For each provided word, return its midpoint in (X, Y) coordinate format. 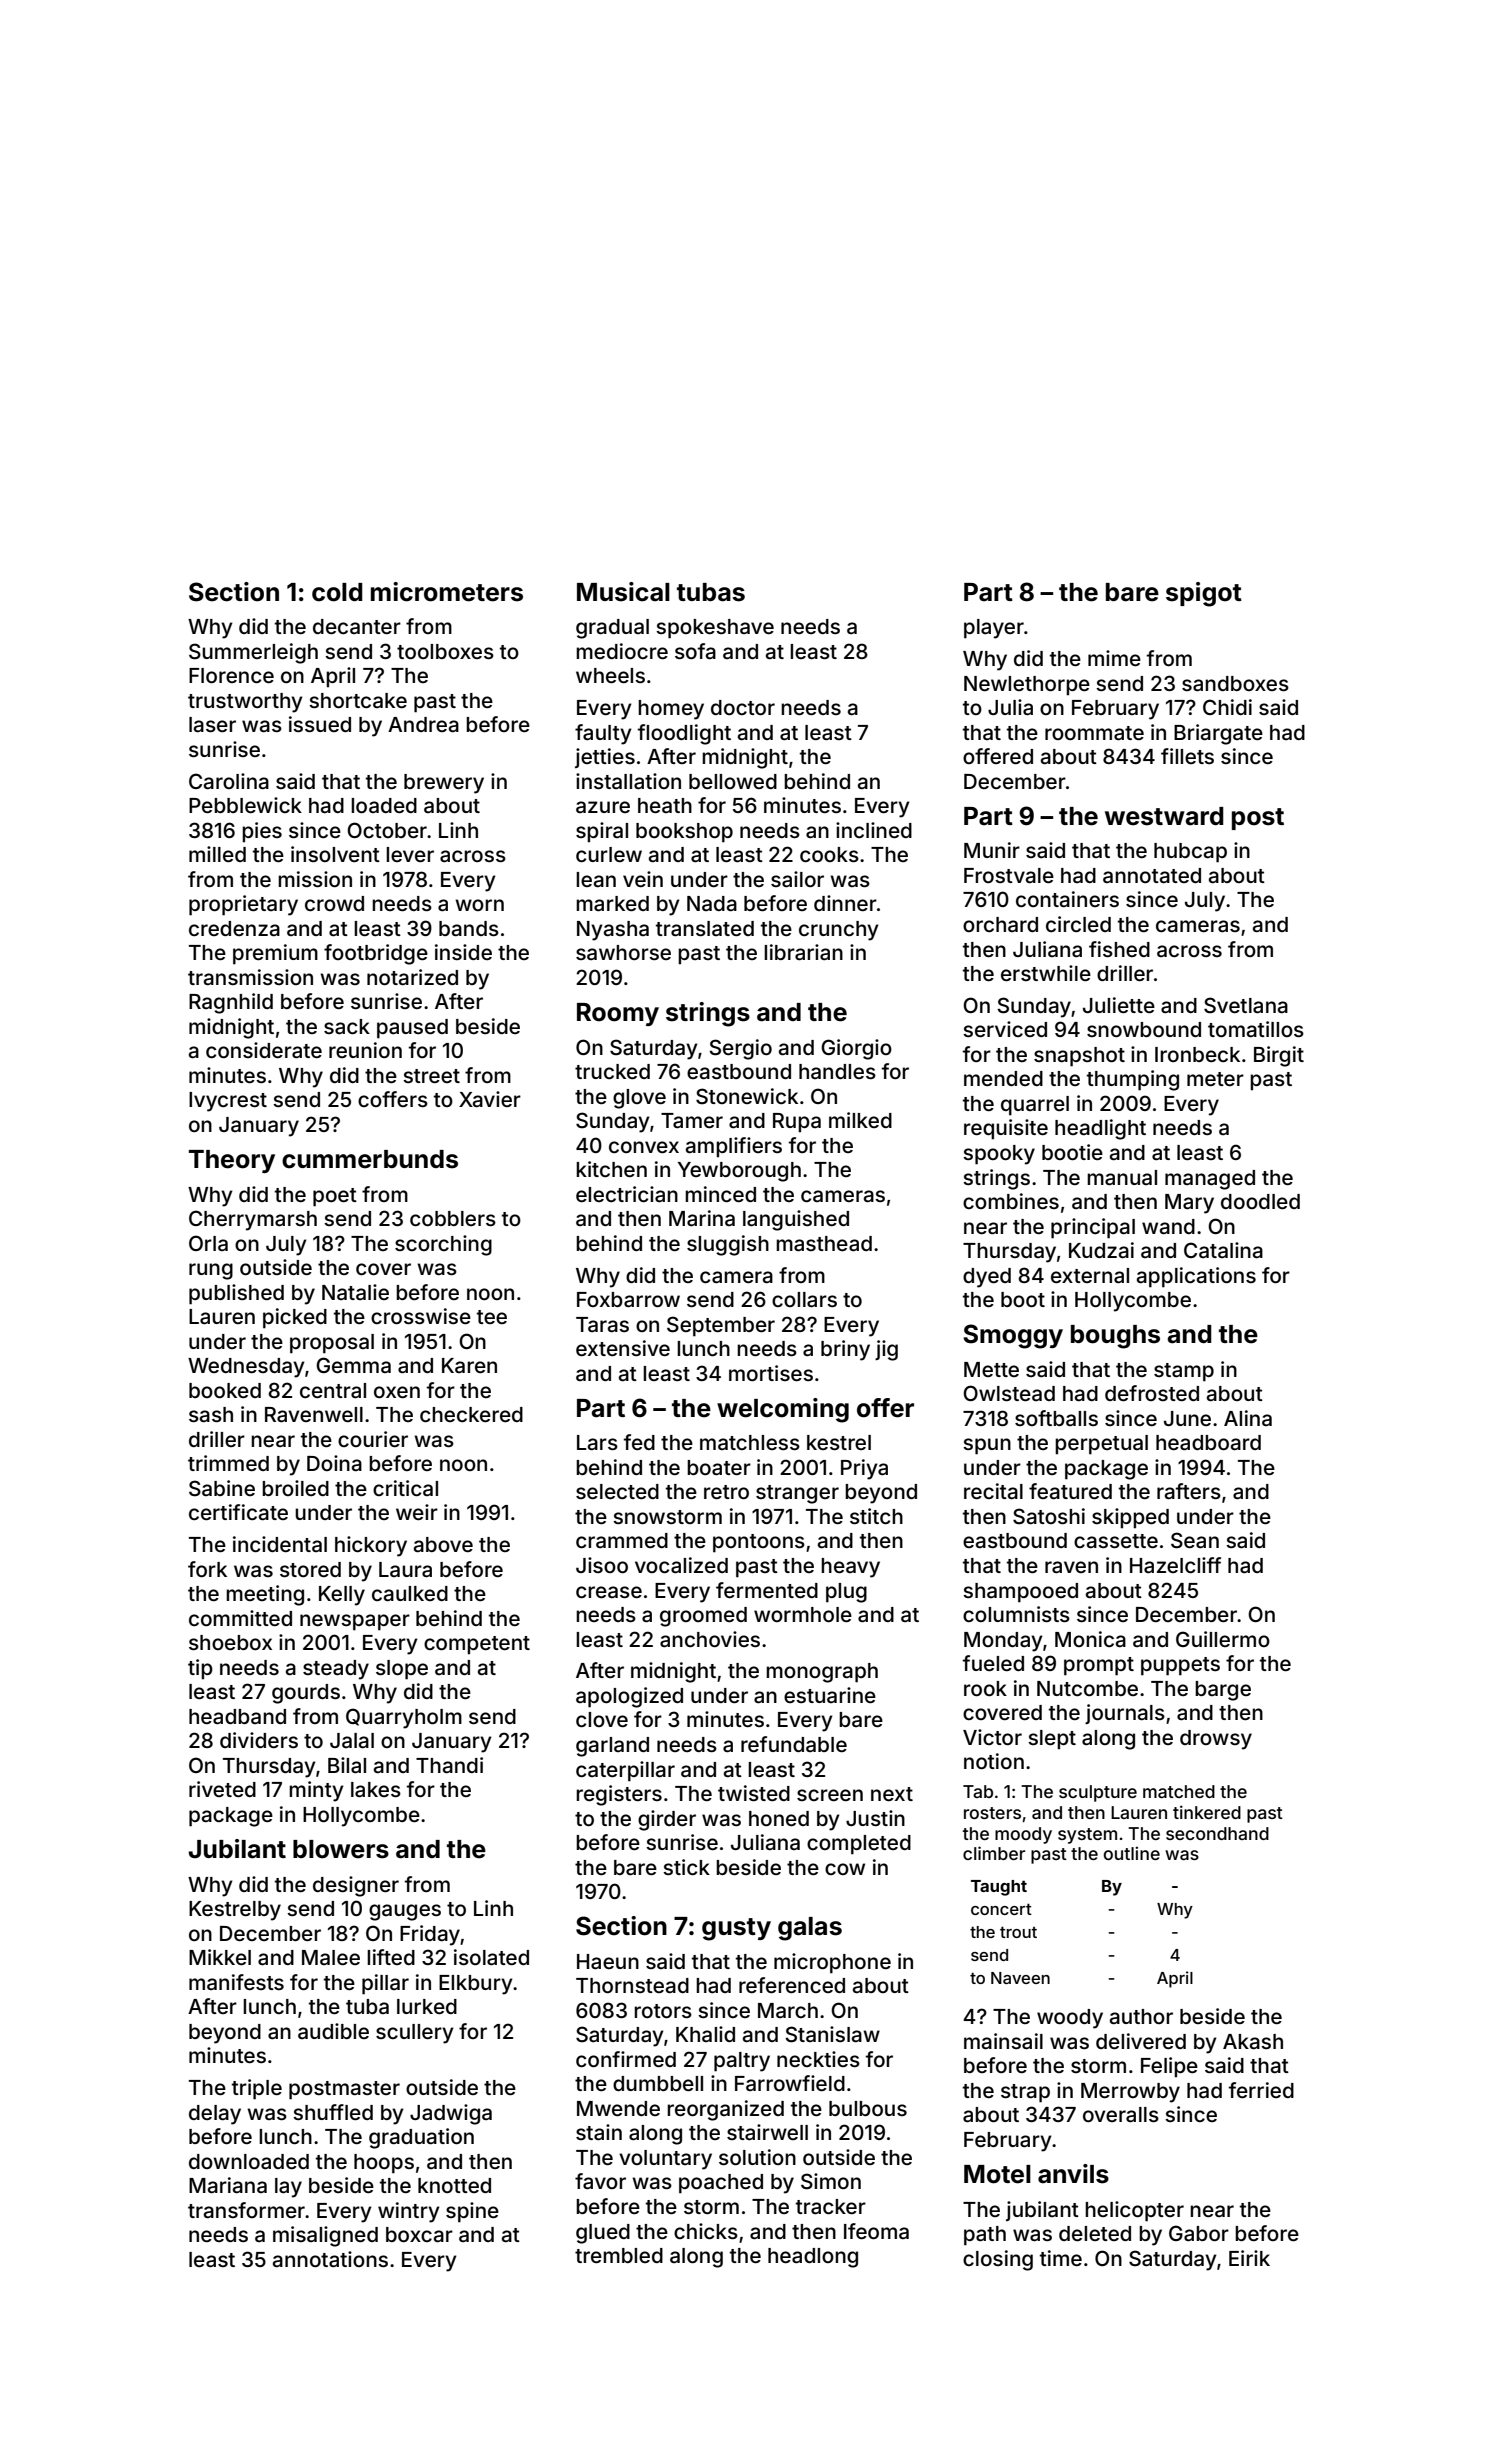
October (387, 830)
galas (810, 1929)
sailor (797, 879)
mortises (771, 1373)
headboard (1208, 1442)
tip (200, 1669)
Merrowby (1130, 2093)
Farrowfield (790, 2083)
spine (472, 2212)
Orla (208, 1243)
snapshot (1079, 1057)
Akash (1253, 2041)
